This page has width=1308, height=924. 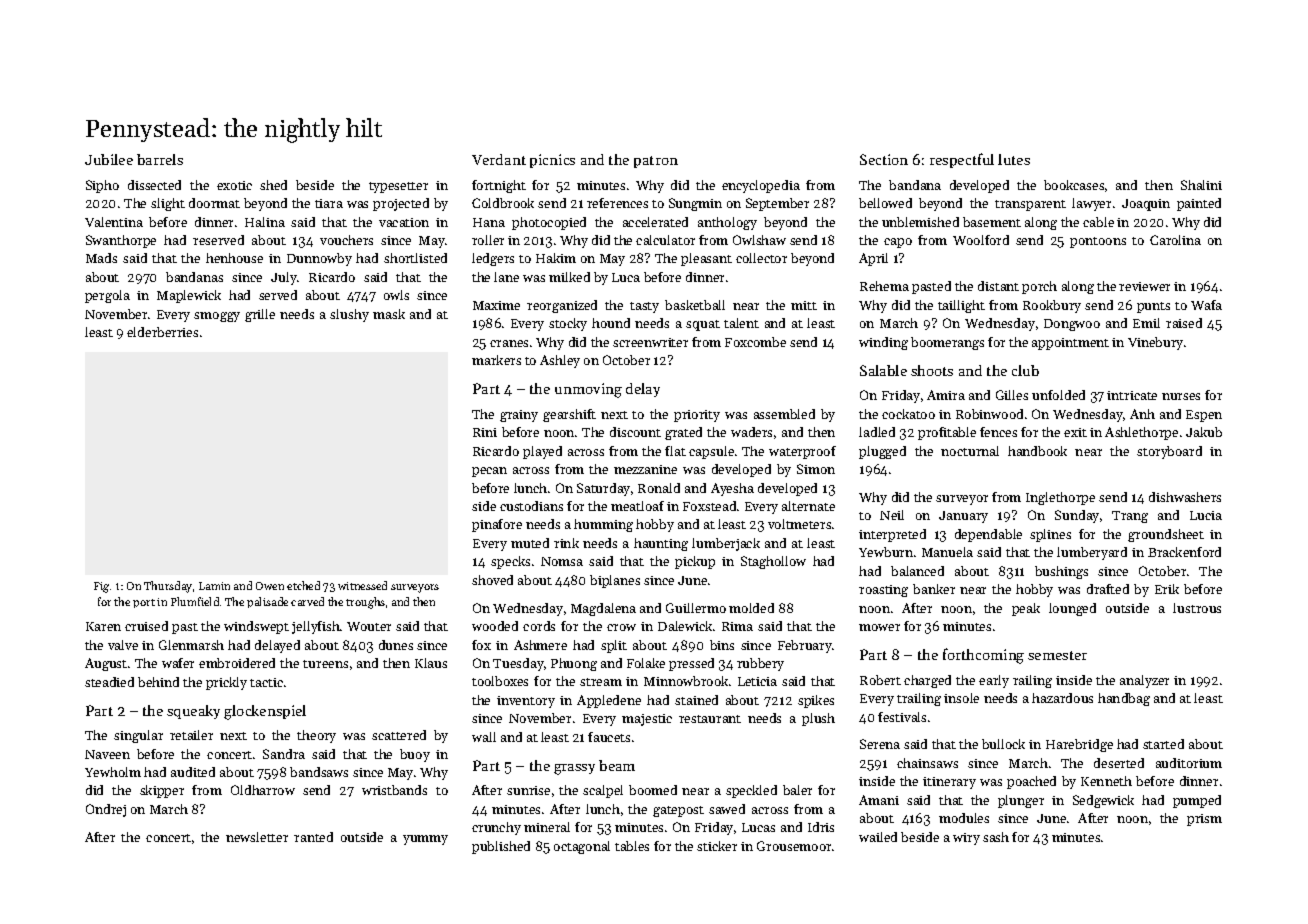 What do you see at coordinates (485, 432) in the page?
I see `Rini` at bounding box center [485, 432].
